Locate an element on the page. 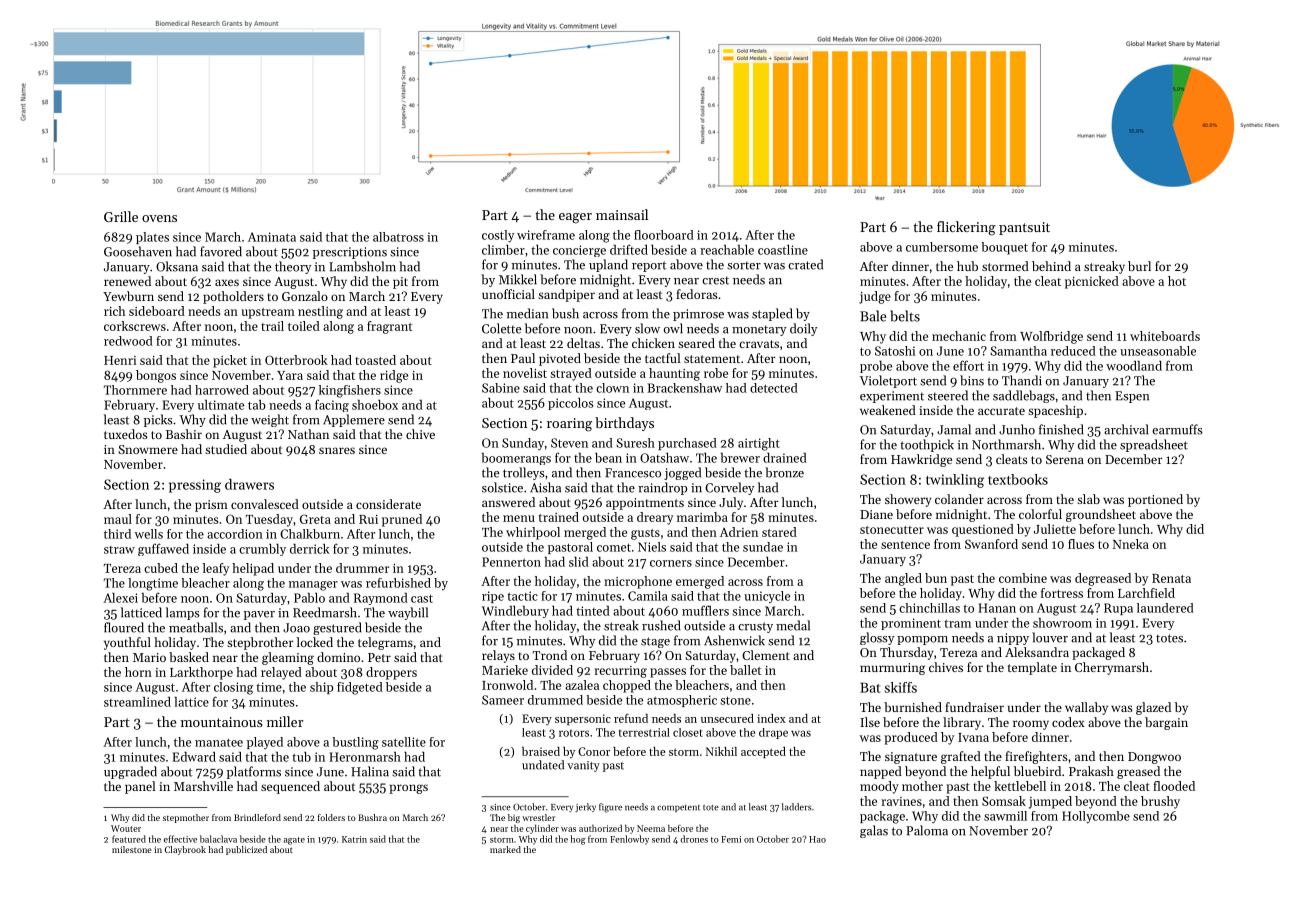  pantsuit is located at coordinates (1024, 228).
